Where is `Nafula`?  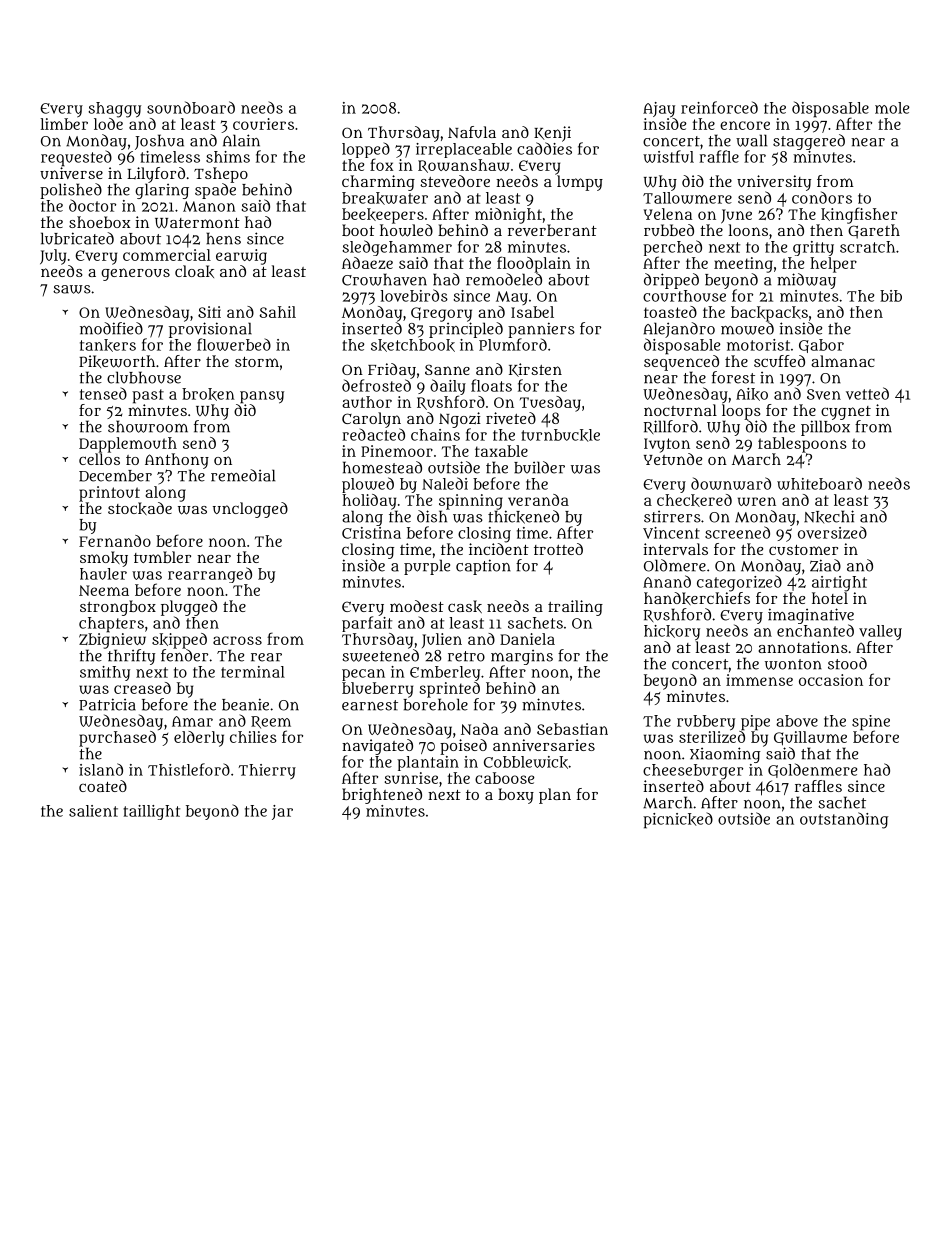 Nafula is located at coordinates (472, 132).
